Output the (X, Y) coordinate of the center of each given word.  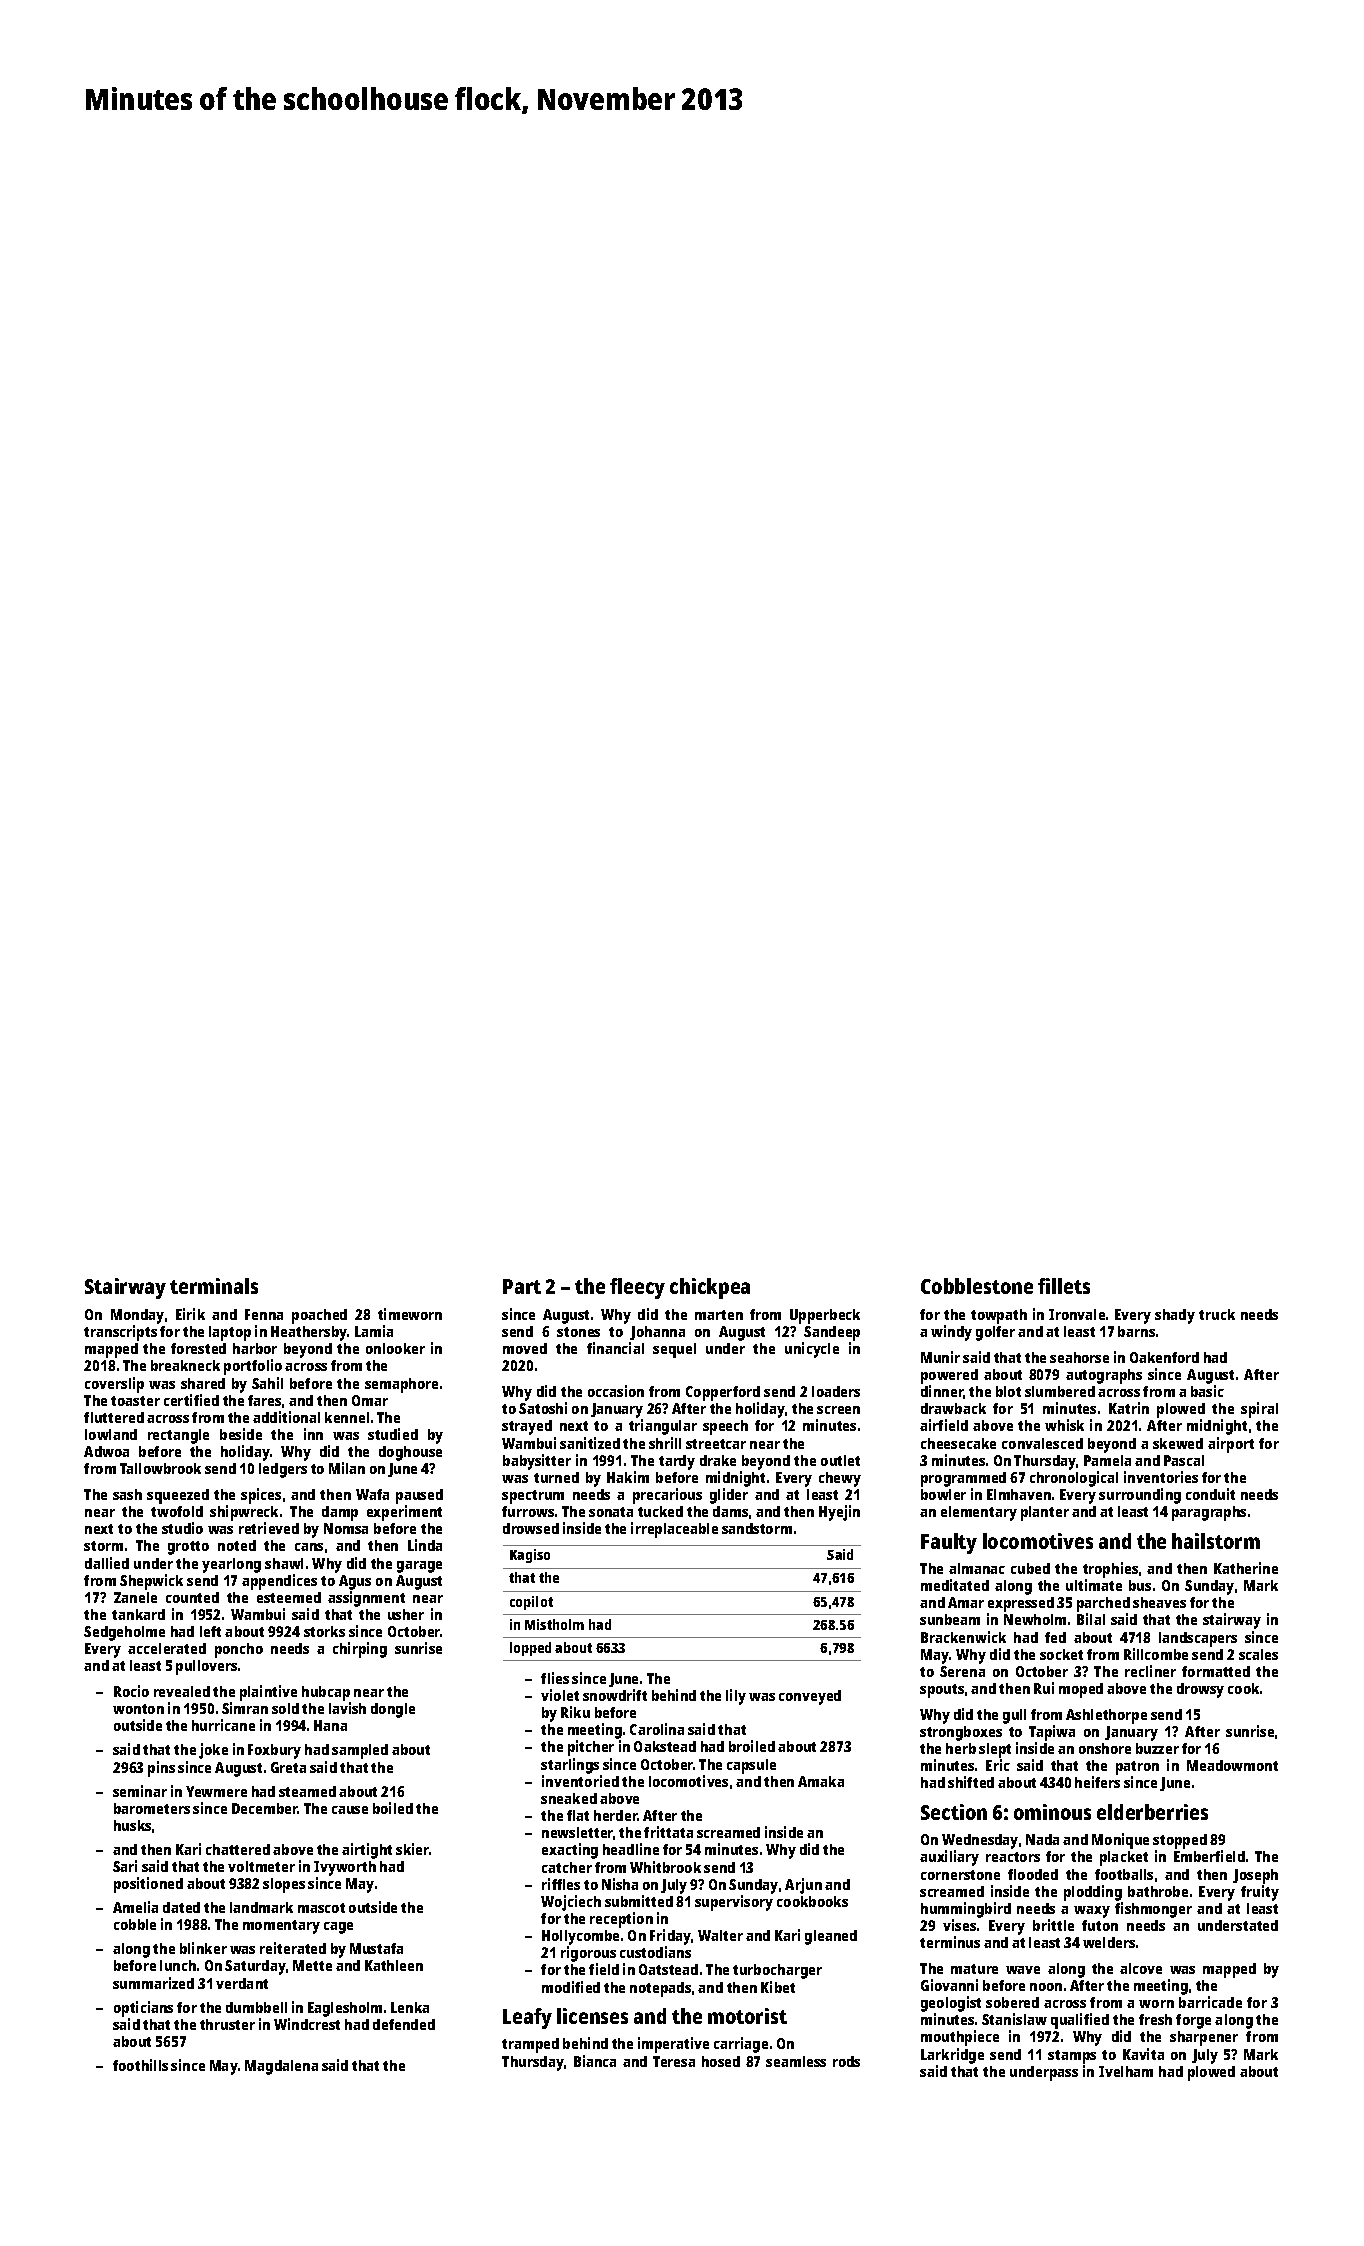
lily (736, 1697)
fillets (1064, 1286)
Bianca (595, 2061)
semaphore (401, 1385)
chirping (360, 1650)
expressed (1021, 1604)
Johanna (657, 1333)
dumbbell (256, 2007)
